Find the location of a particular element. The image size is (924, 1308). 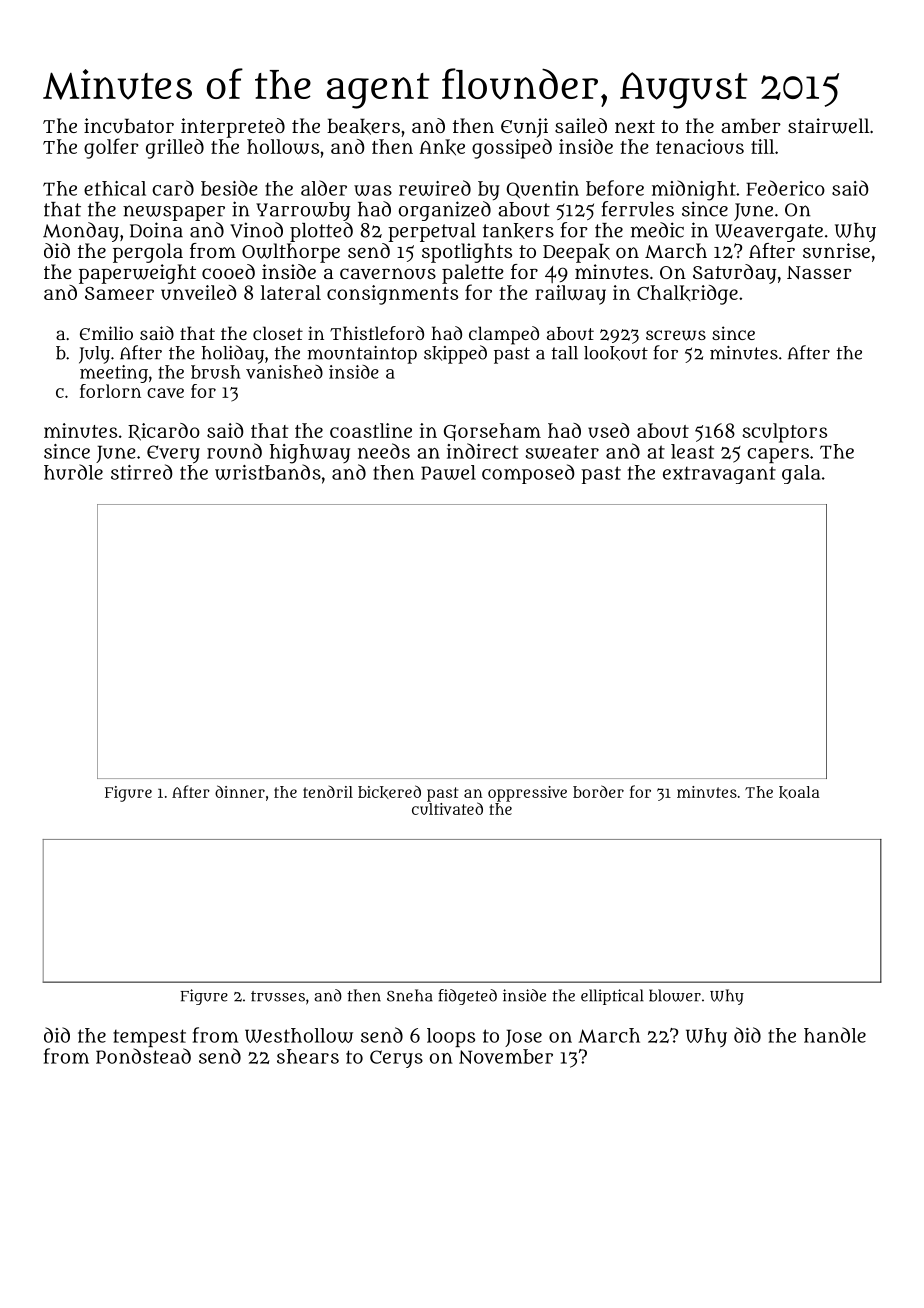

bickered is located at coordinates (389, 792).
